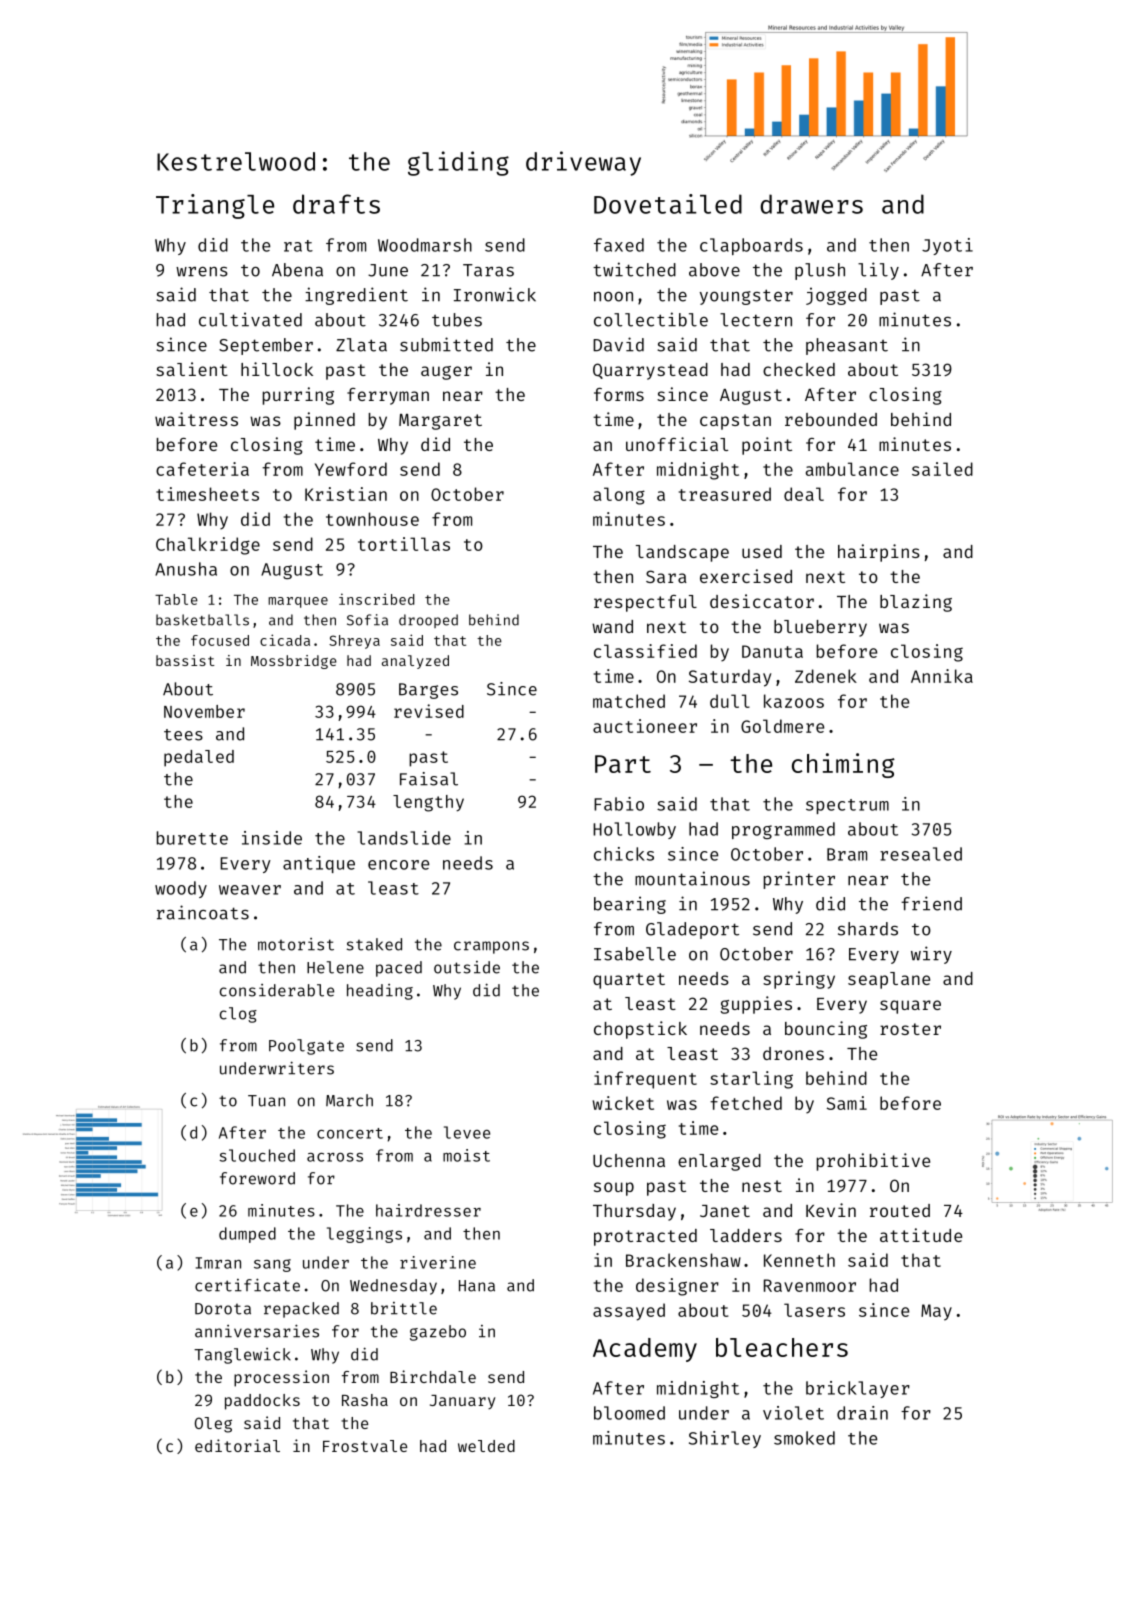 The image size is (1138, 1617). Describe the element at coordinates (486, 1446) in the document. I see `welded` at that location.
